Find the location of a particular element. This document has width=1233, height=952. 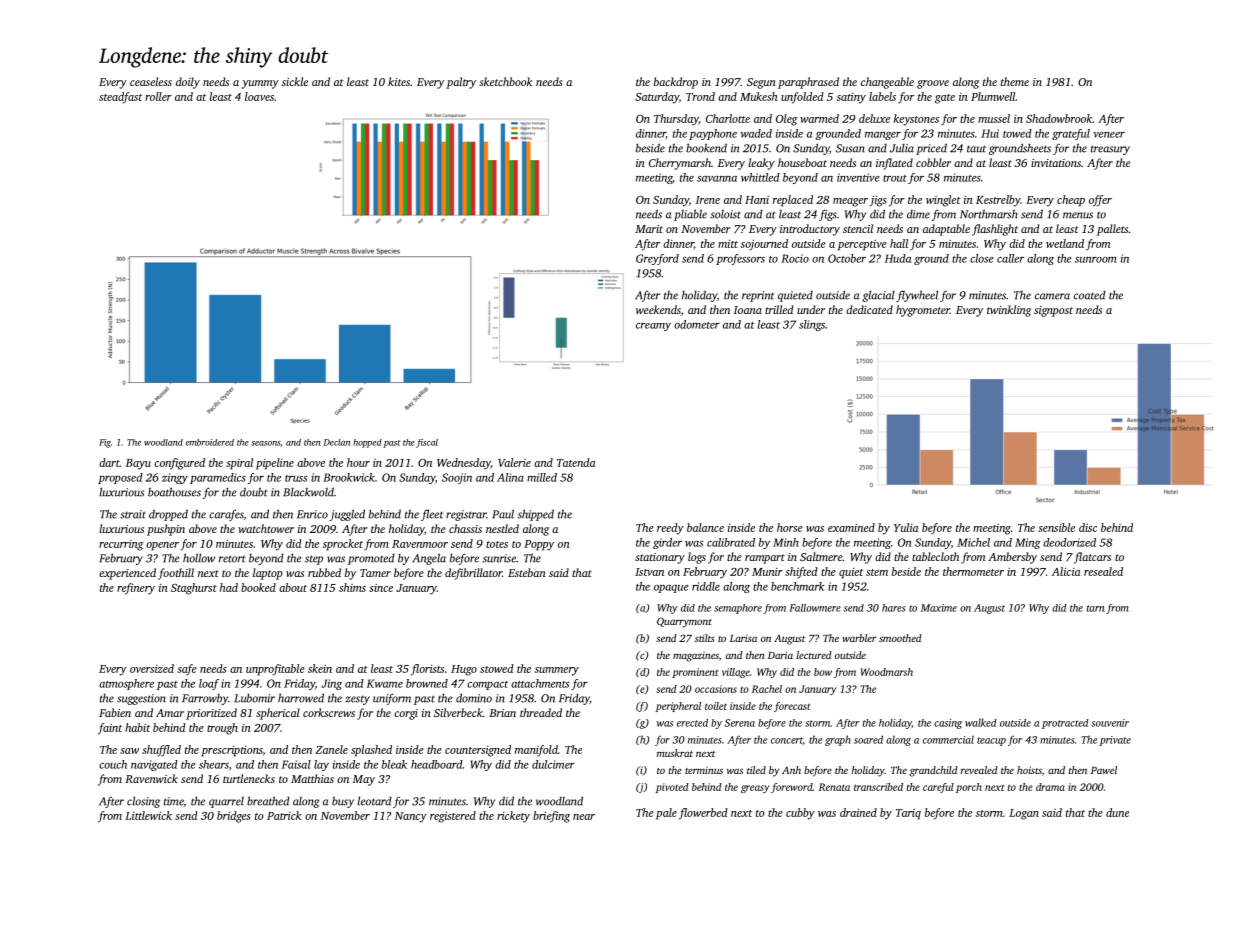

horse is located at coordinates (790, 527).
